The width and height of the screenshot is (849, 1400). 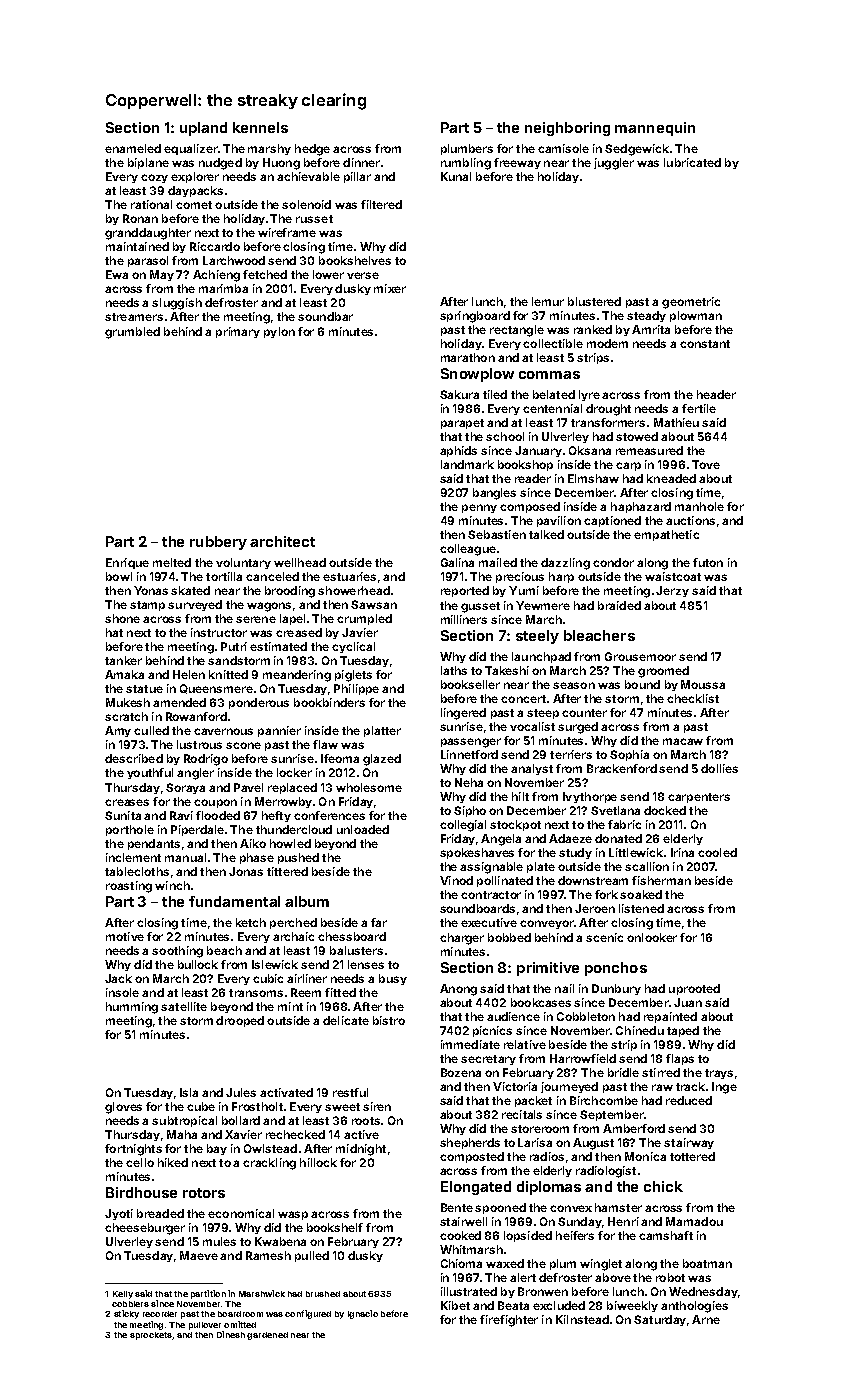 I want to click on balusters, so click(x=356, y=950).
